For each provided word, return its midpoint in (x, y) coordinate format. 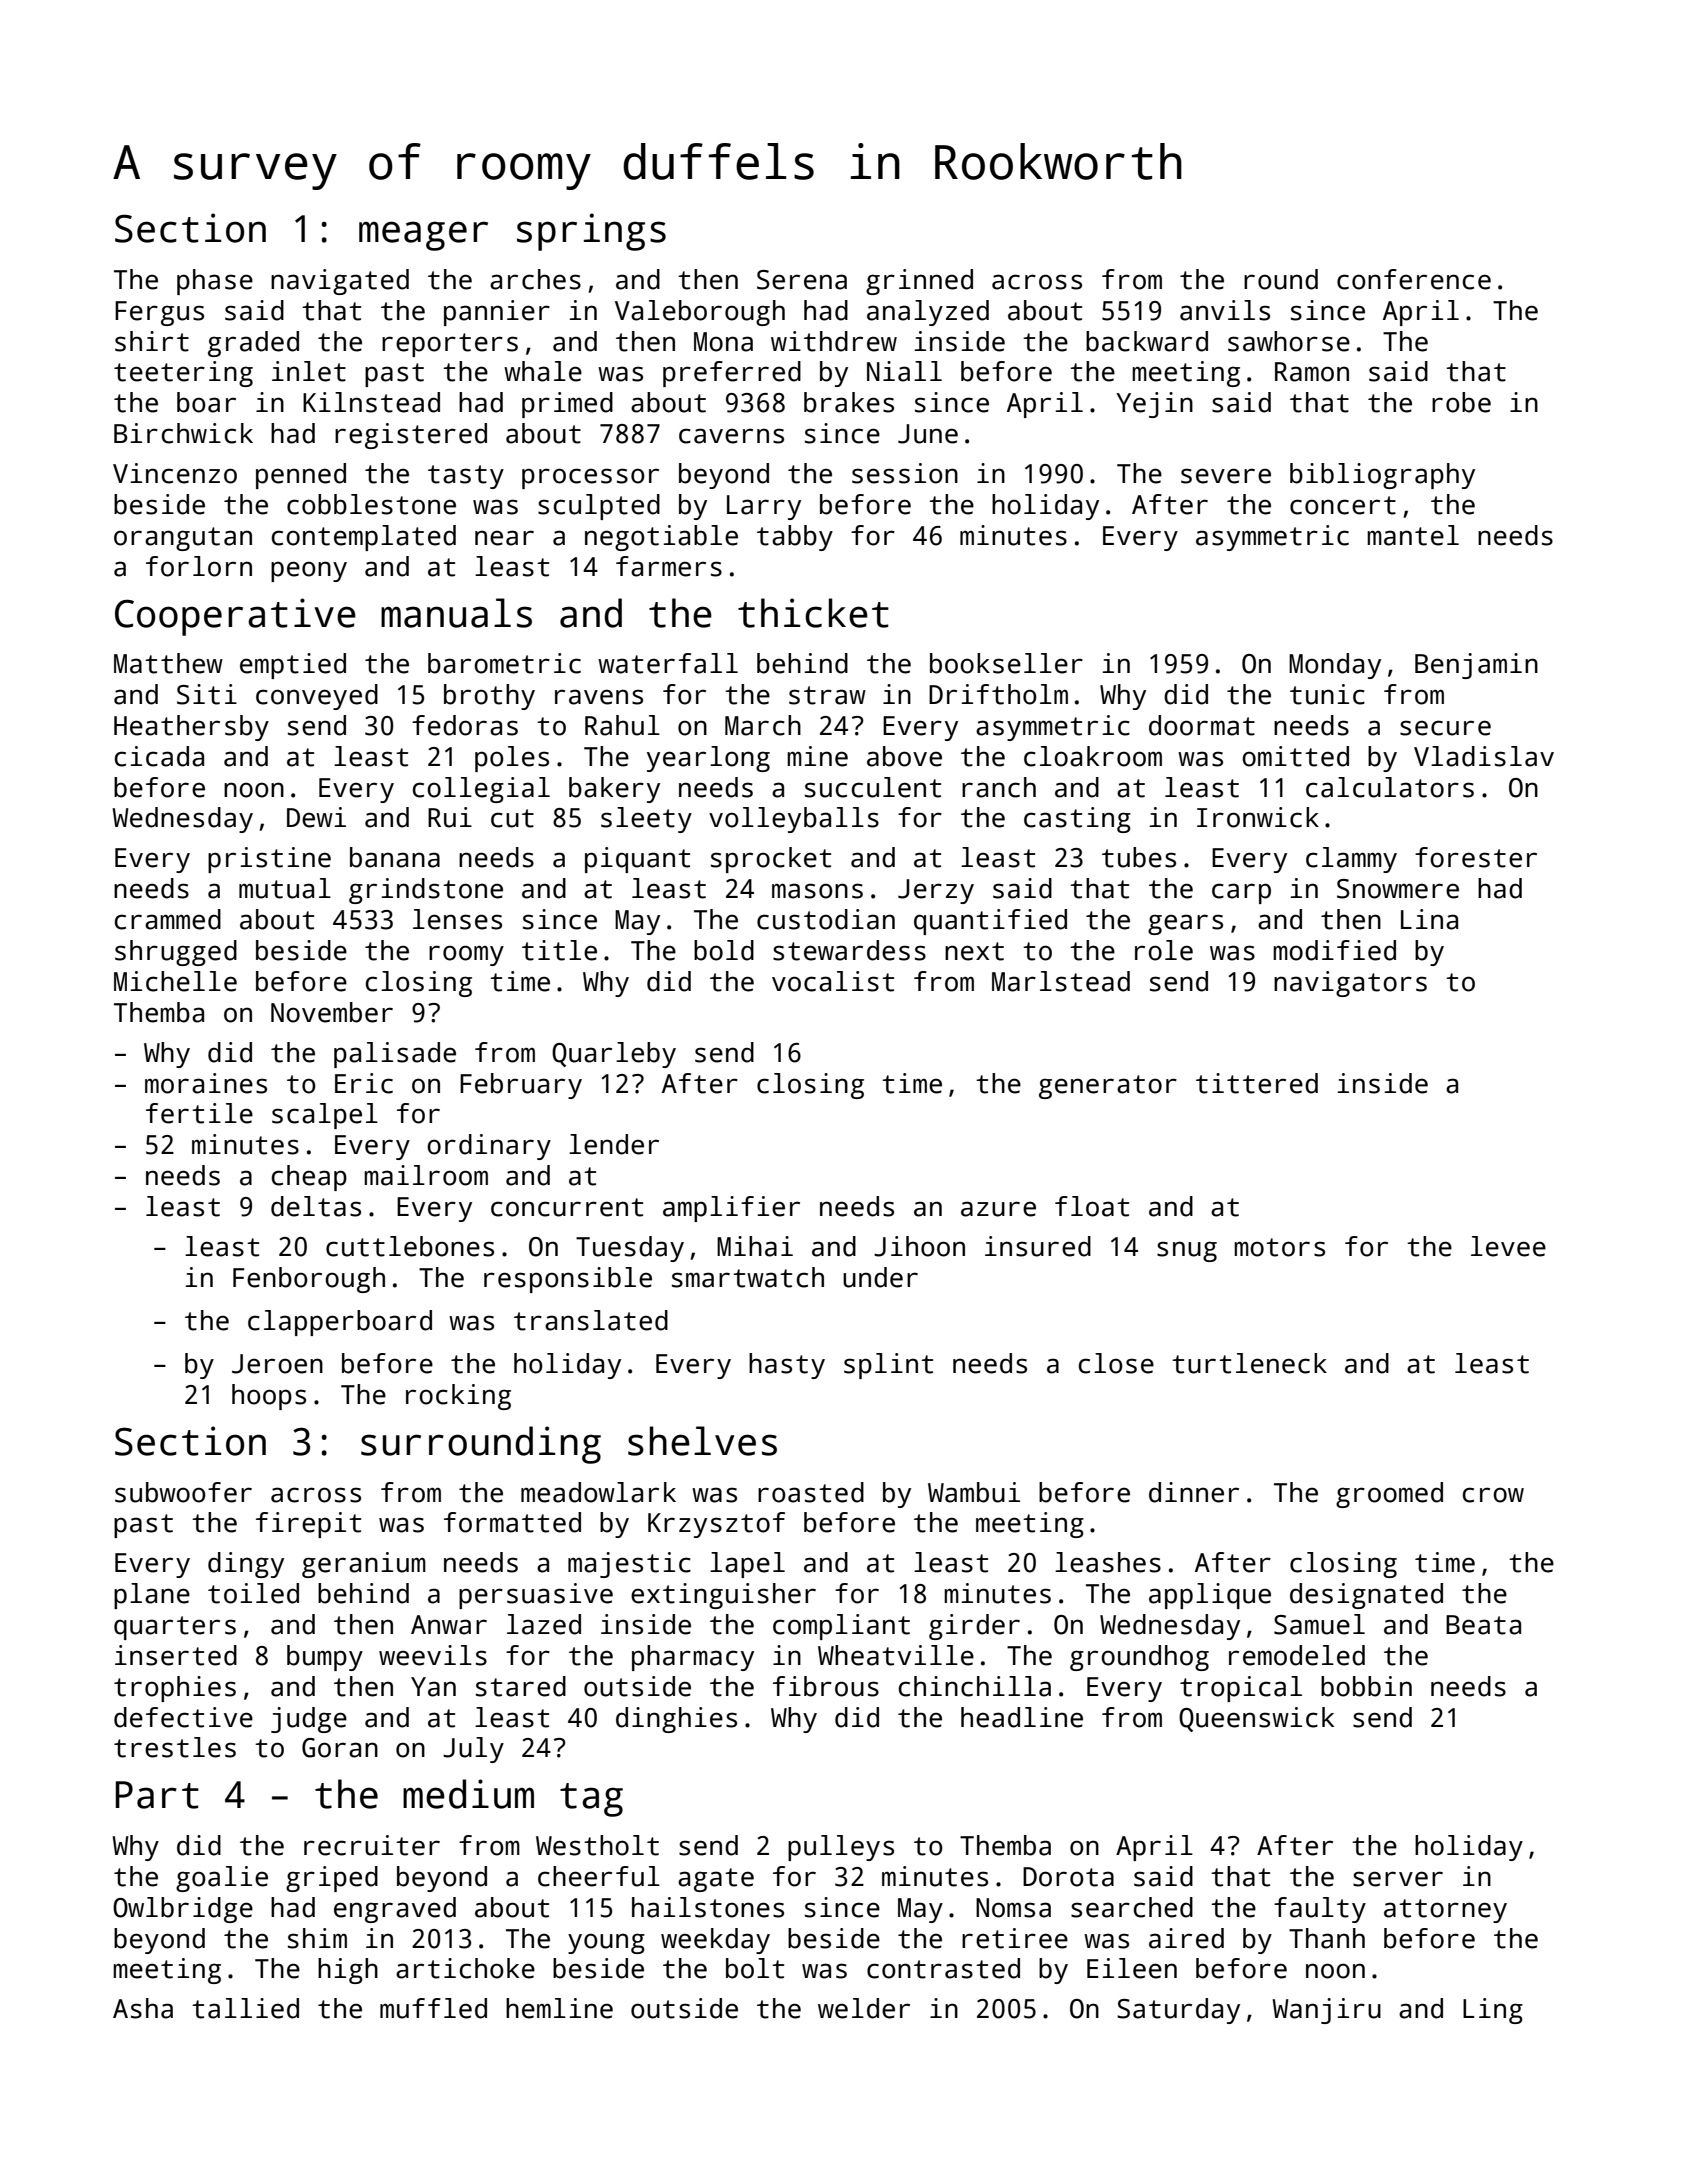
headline (1022, 1717)
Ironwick (1258, 817)
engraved (395, 1910)
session (905, 473)
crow (1493, 1495)
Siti (207, 694)
